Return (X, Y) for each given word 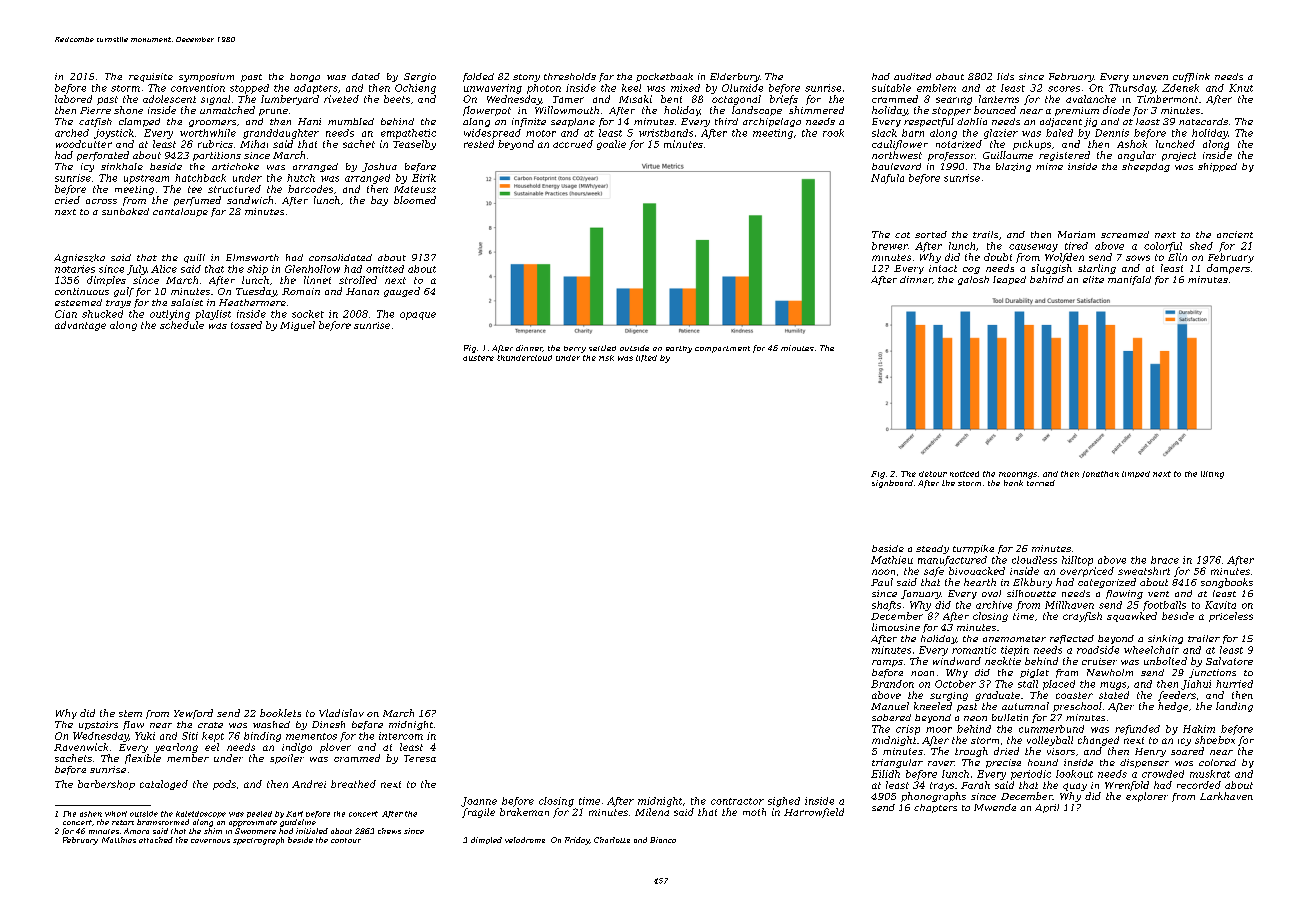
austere (478, 358)
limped (1136, 474)
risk (606, 358)
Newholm (1110, 672)
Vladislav (341, 713)
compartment (722, 349)
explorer (1147, 797)
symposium (206, 77)
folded (478, 77)
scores (1064, 89)
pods (224, 785)
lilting (1212, 475)
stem (130, 713)
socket (308, 314)
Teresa (420, 758)
